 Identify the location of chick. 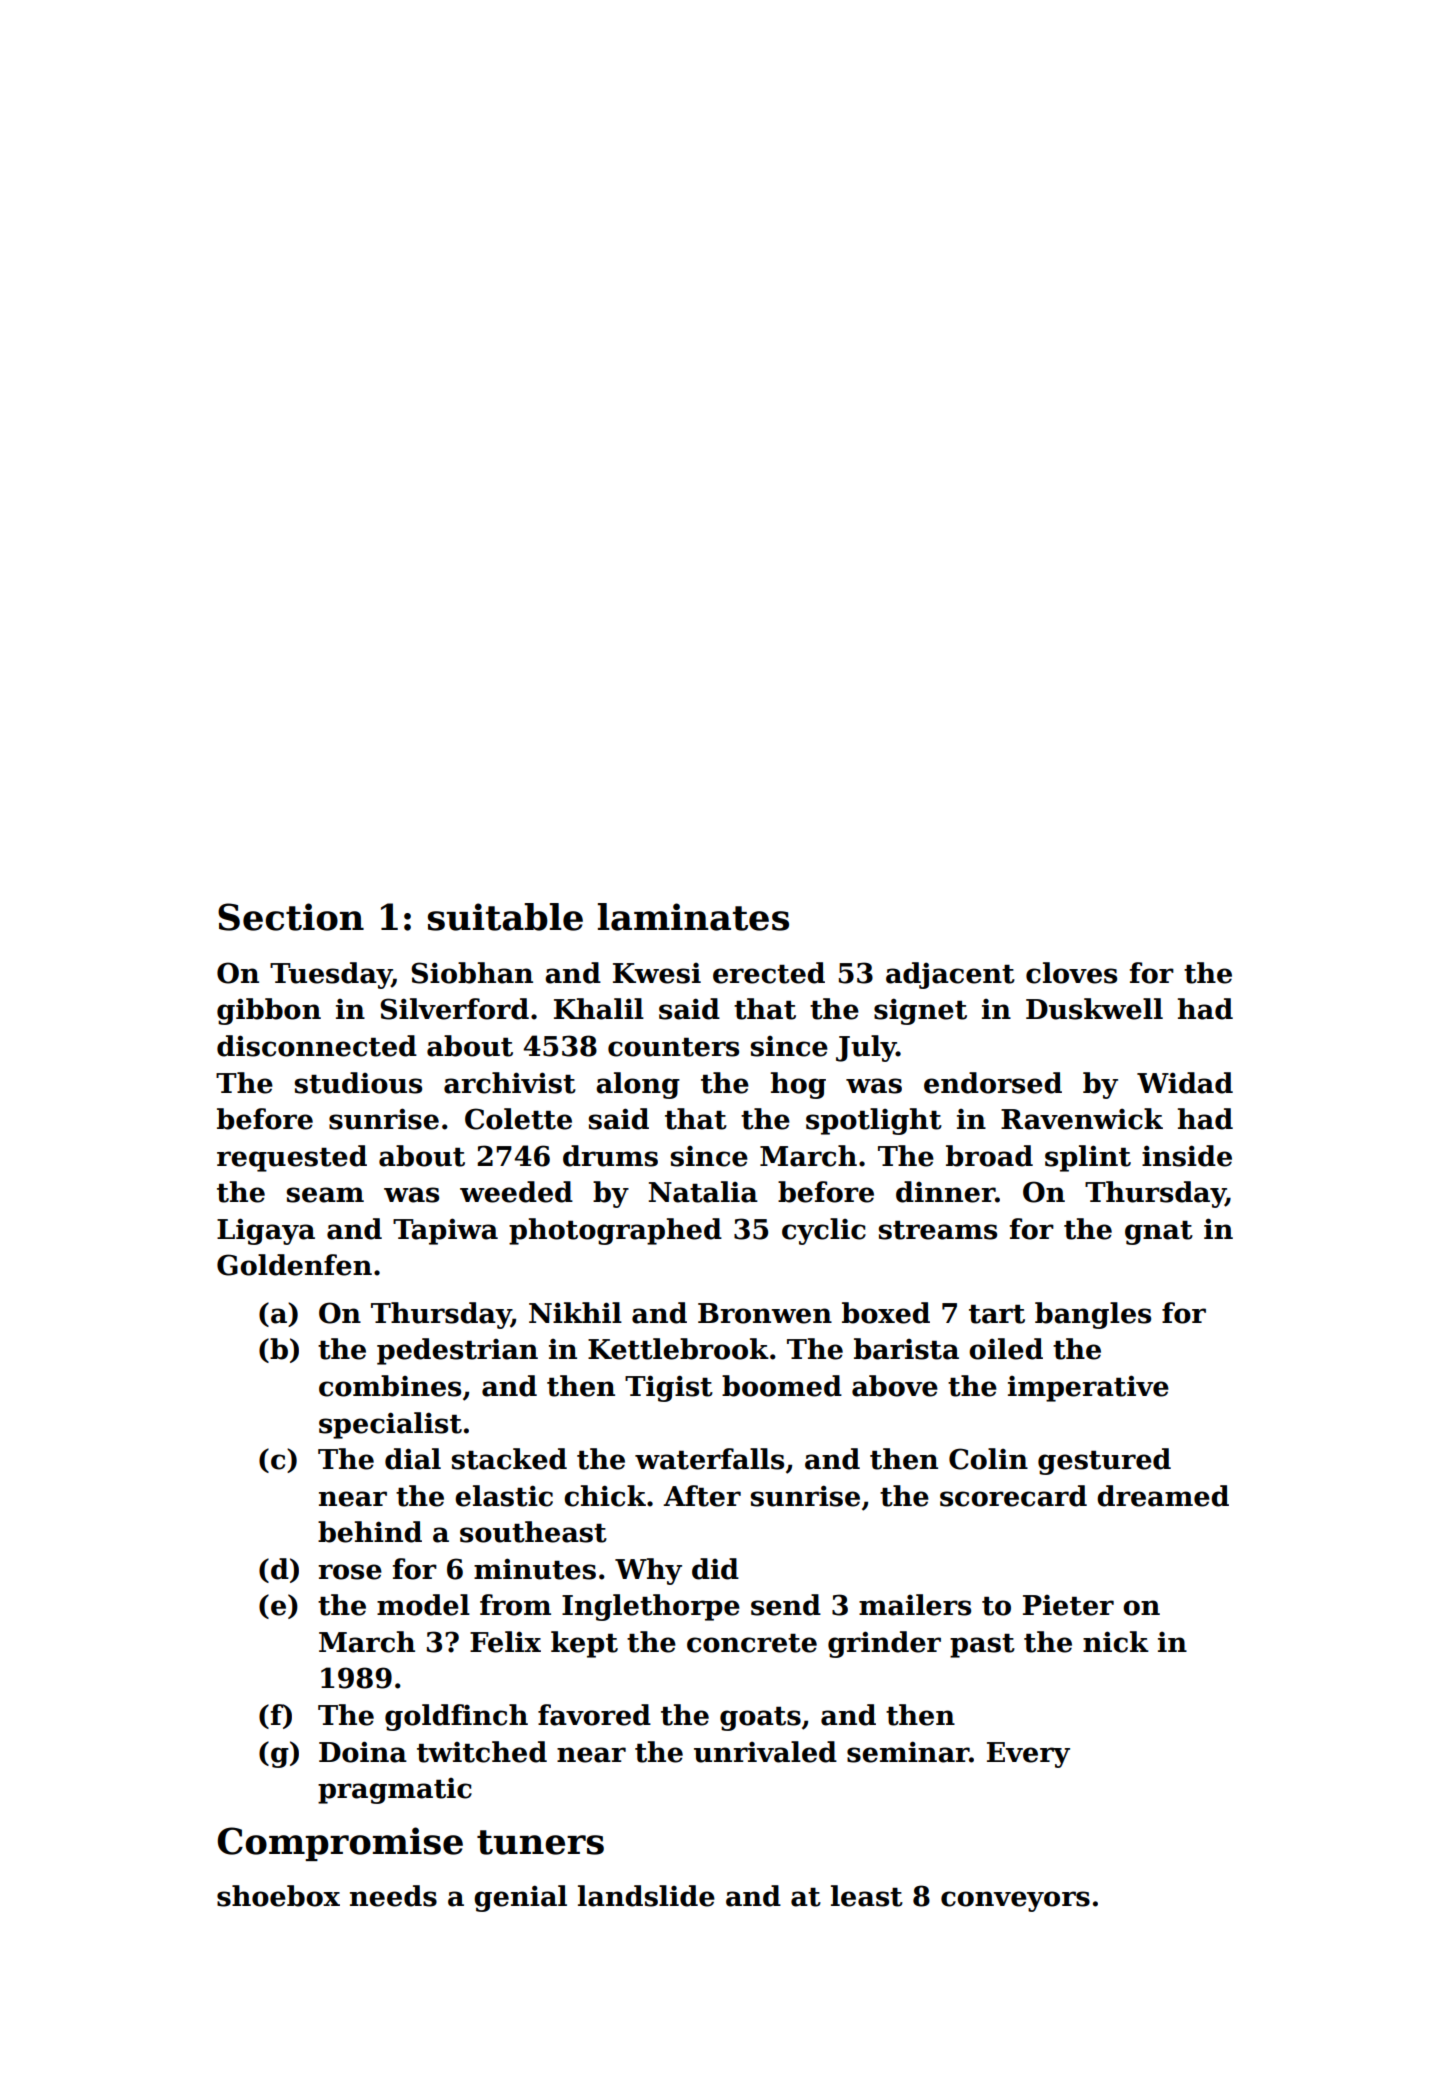
(605, 1496).
